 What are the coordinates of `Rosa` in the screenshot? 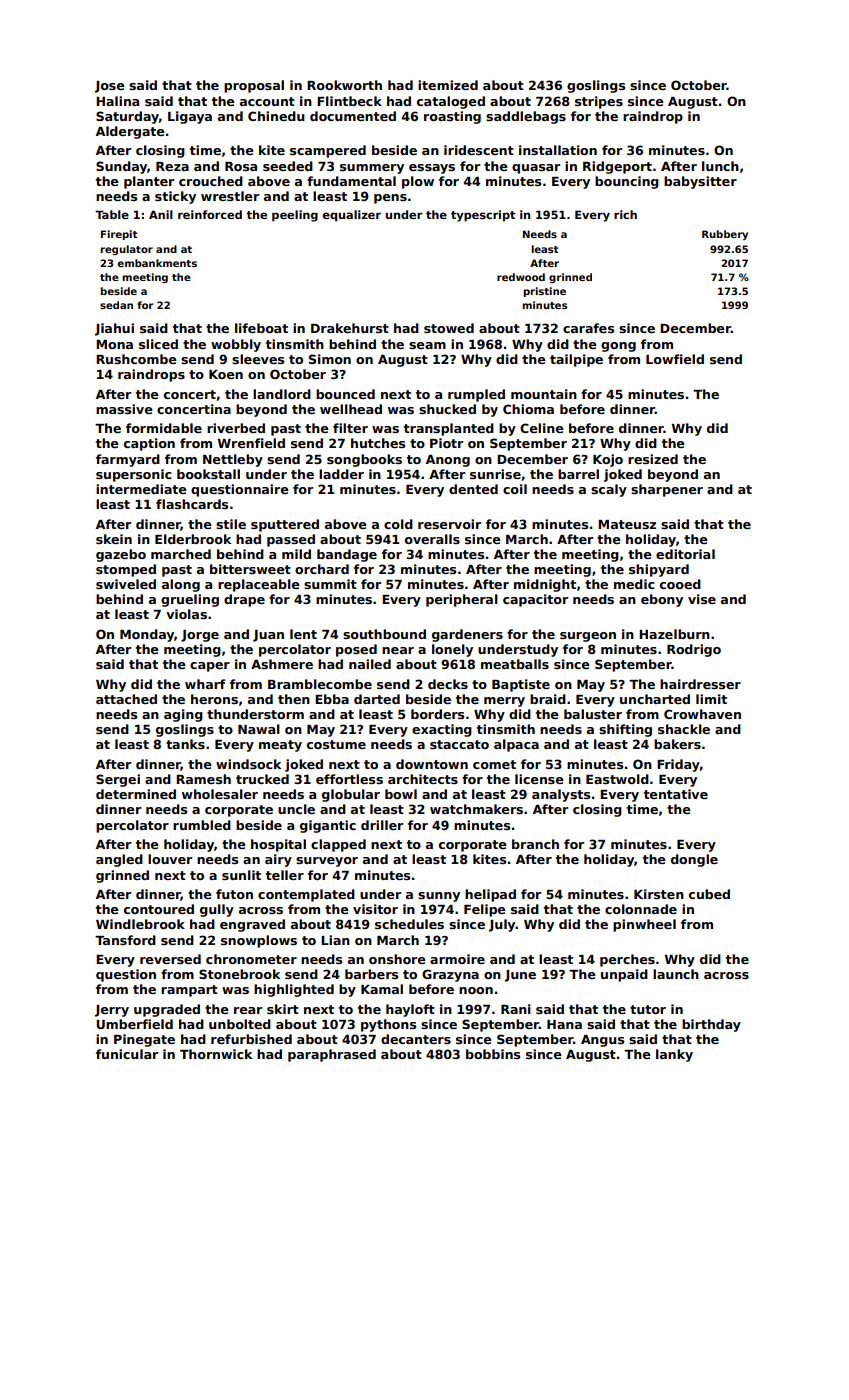 It's located at (241, 166).
